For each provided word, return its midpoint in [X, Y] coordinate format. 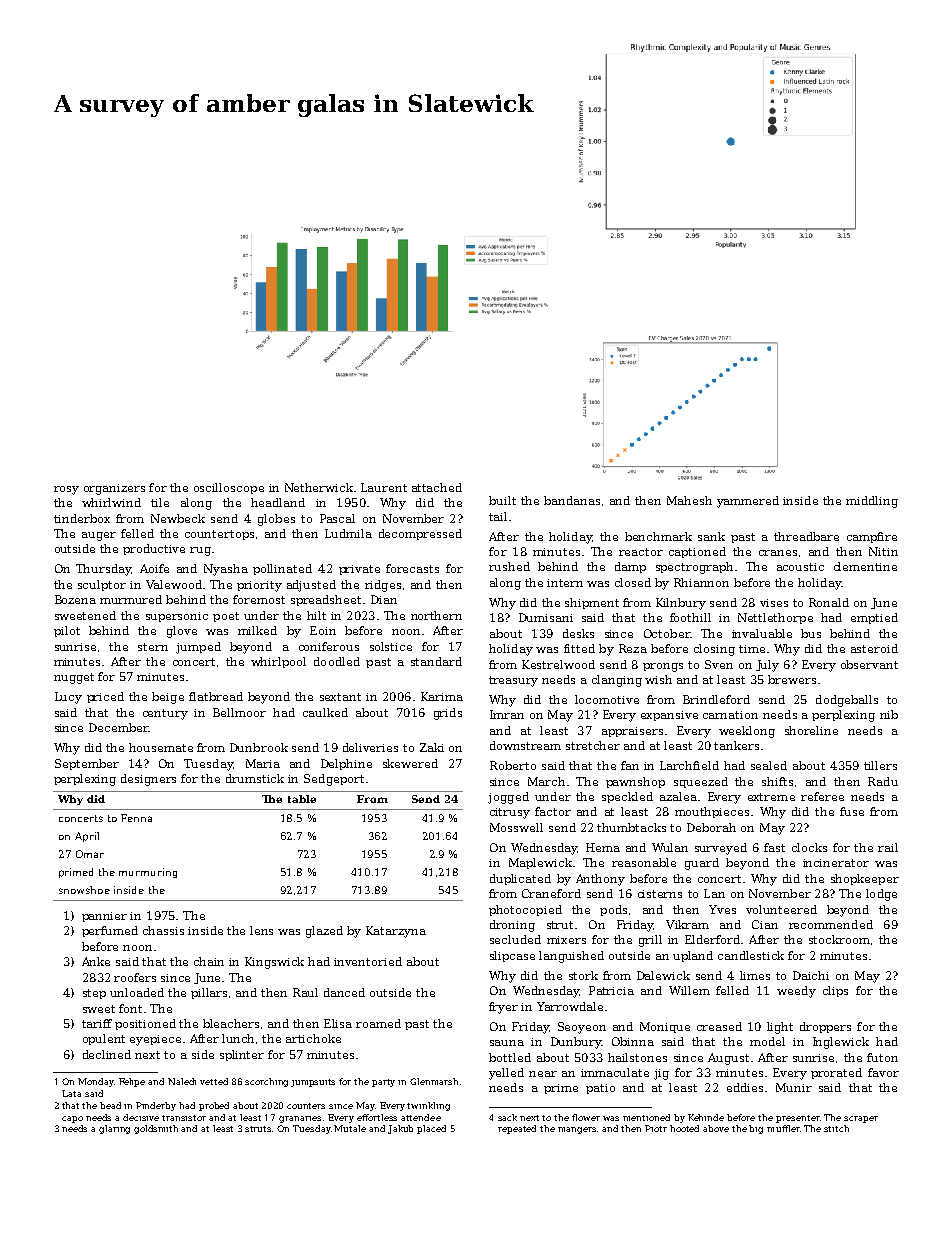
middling [872, 502]
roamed [378, 1023]
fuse [852, 811]
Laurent [384, 487]
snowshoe [84, 890]
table [302, 799]
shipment [592, 603]
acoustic [800, 567]
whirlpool [278, 662]
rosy [66, 490]
